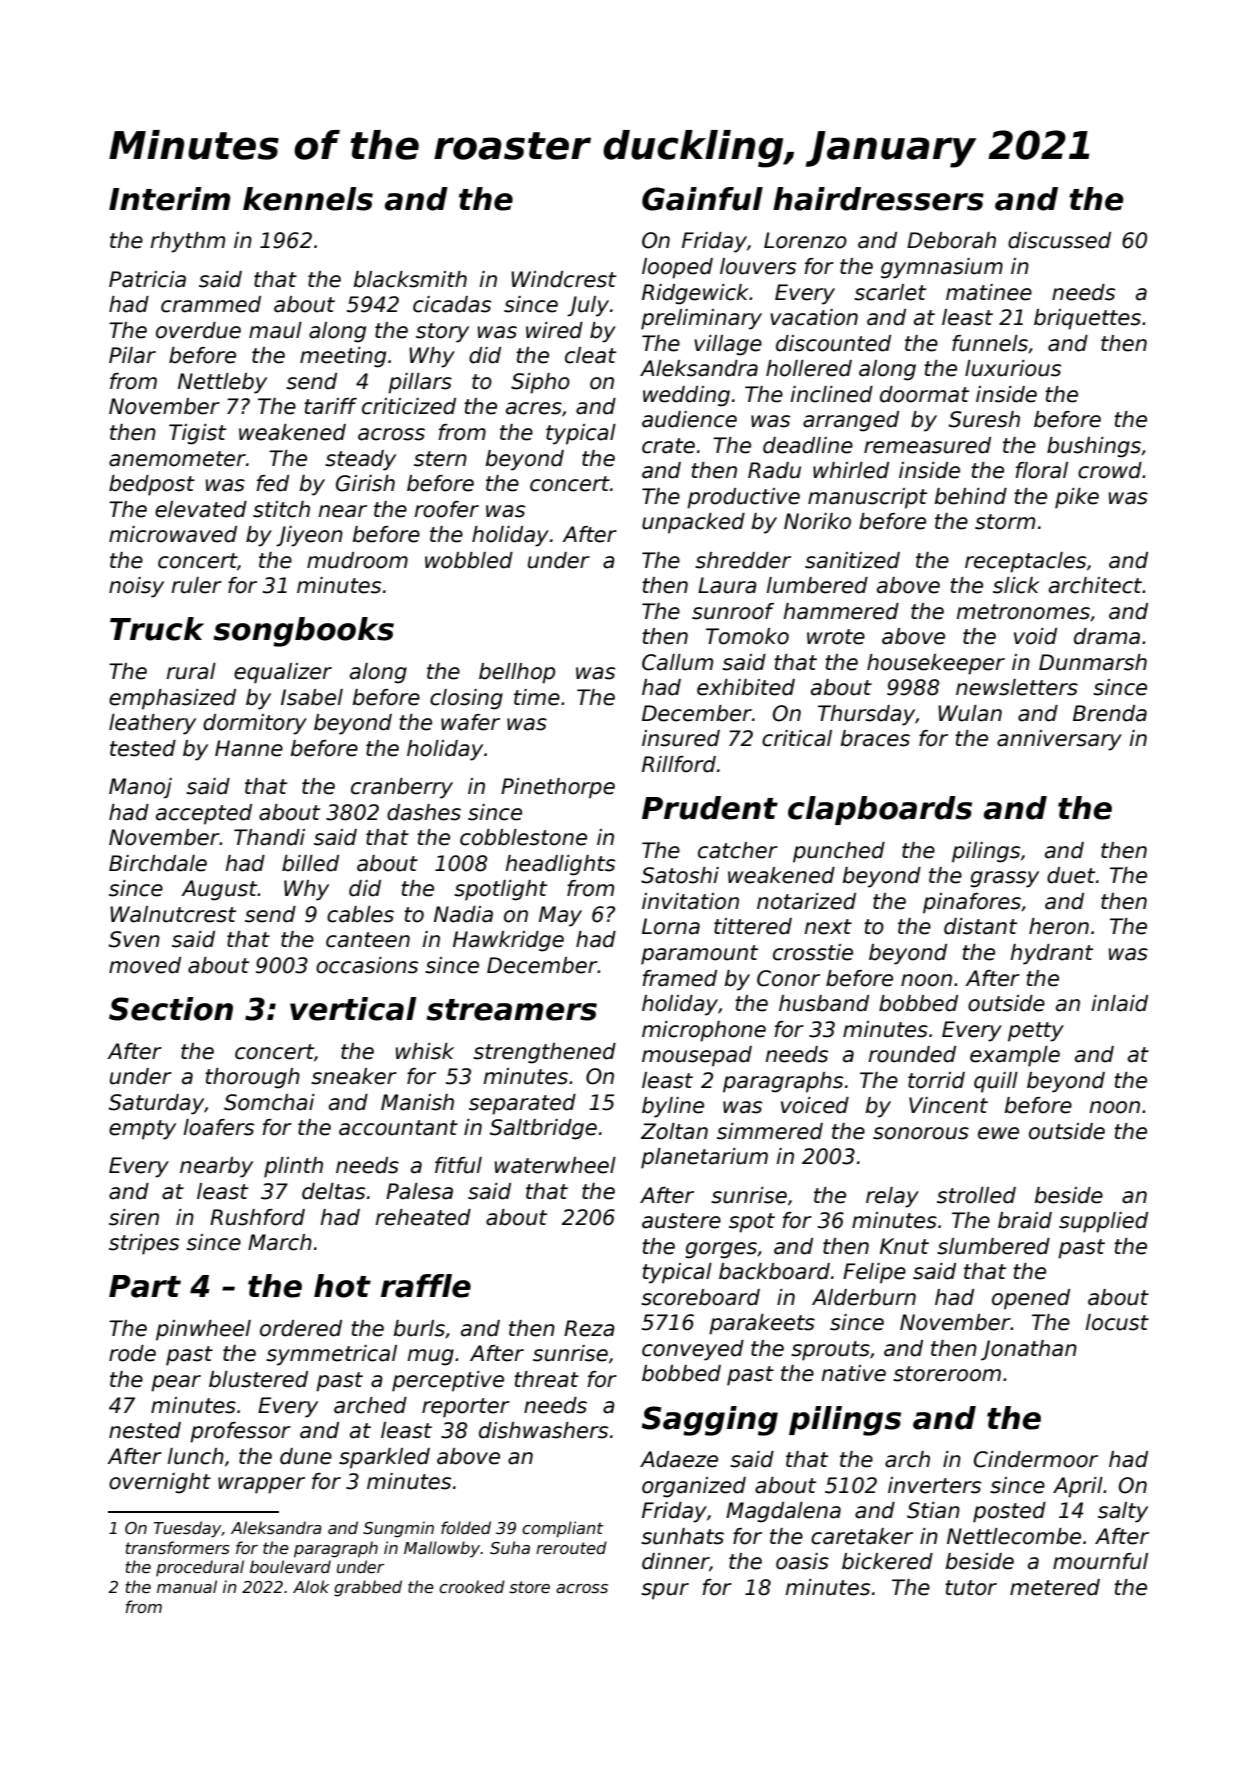 This screenshot has height=1777, width=1257. What do you see at coordinates (470, 722) in the screenshot?
I see `wafer` at bounding box center [470, 722].
